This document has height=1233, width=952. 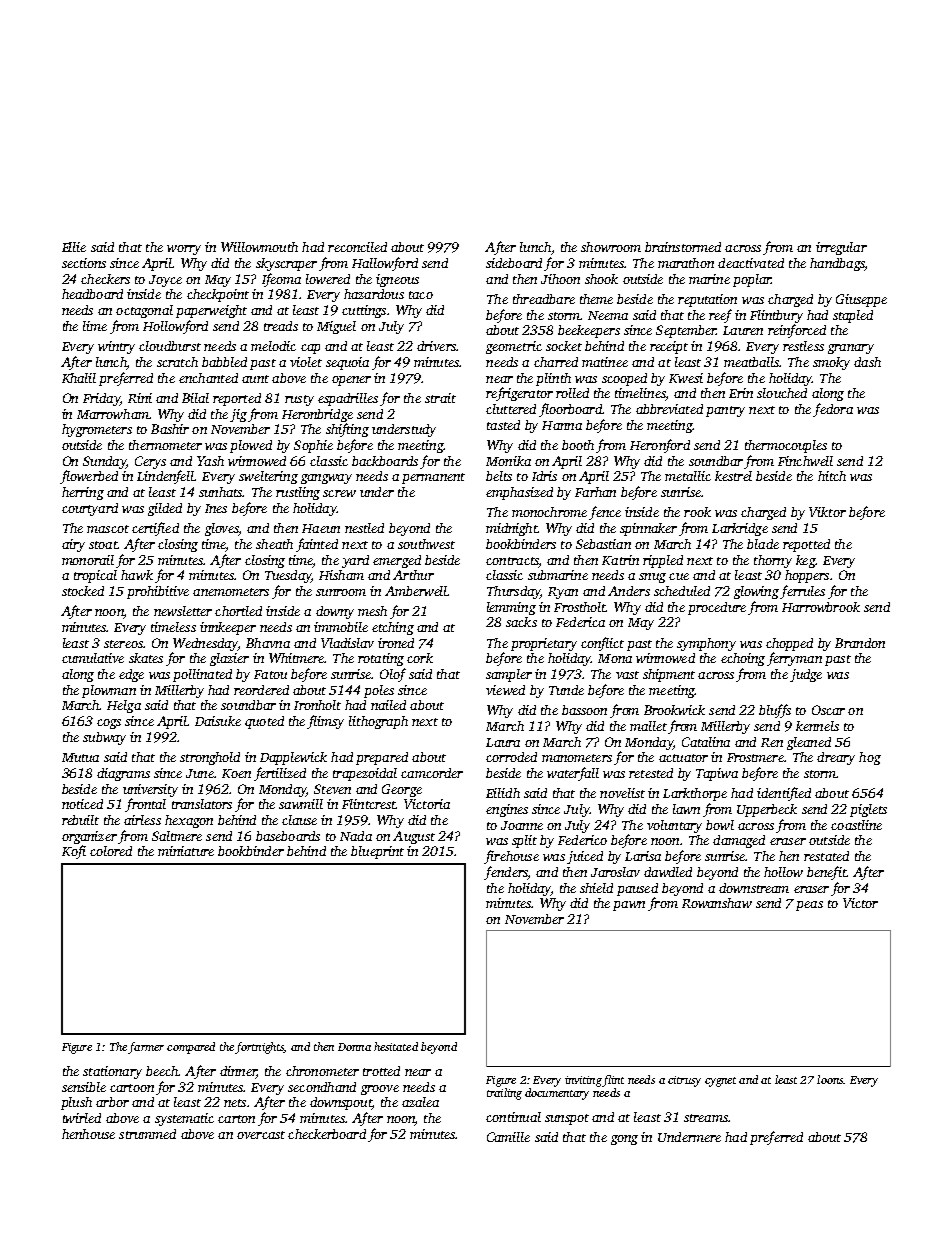 What do you see at coordinates (806, 545) in the document?
I see `repotted` at bounding box center [806, 545].
